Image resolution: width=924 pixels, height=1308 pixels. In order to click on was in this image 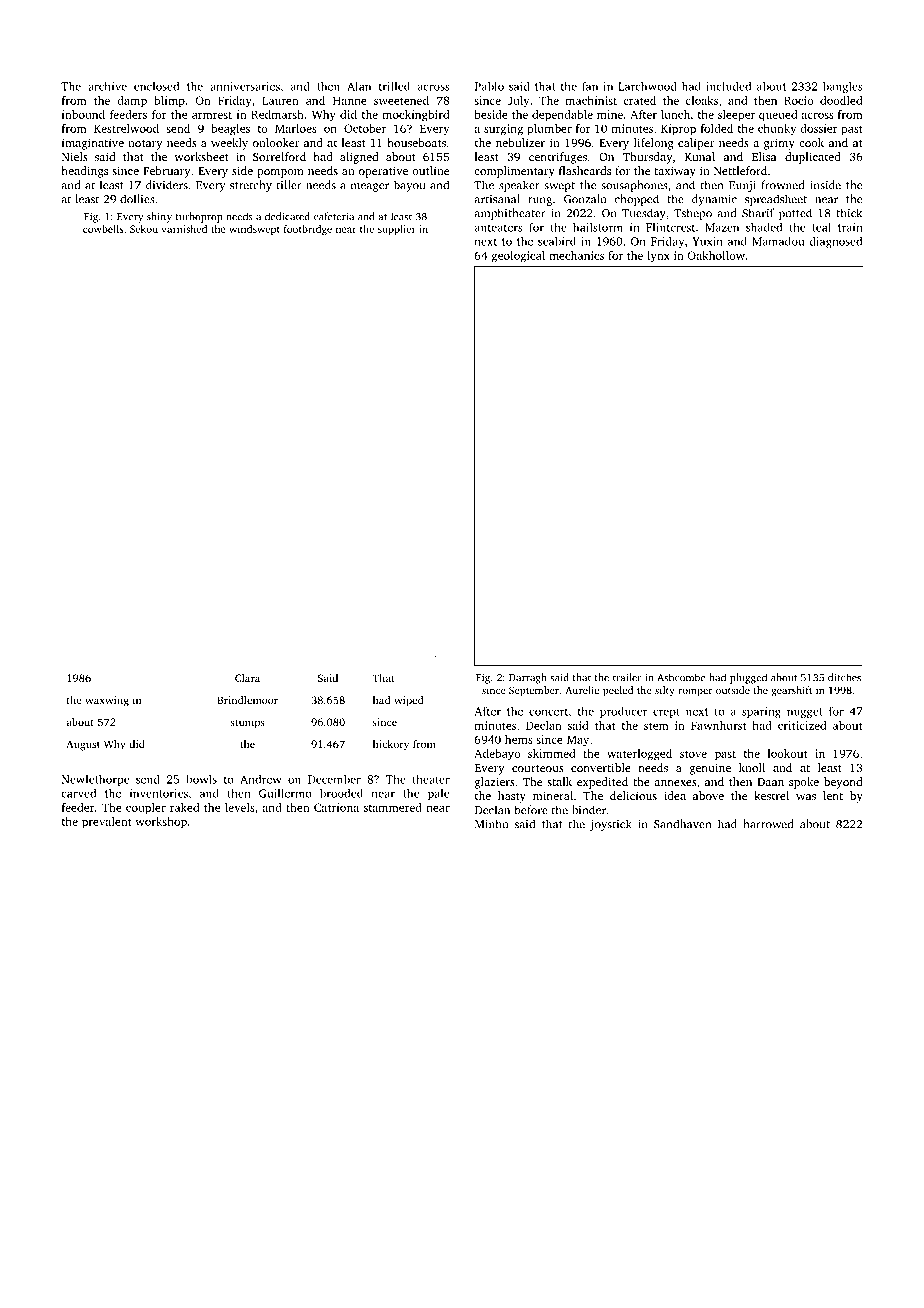, I will do `click(806, 797)`.
